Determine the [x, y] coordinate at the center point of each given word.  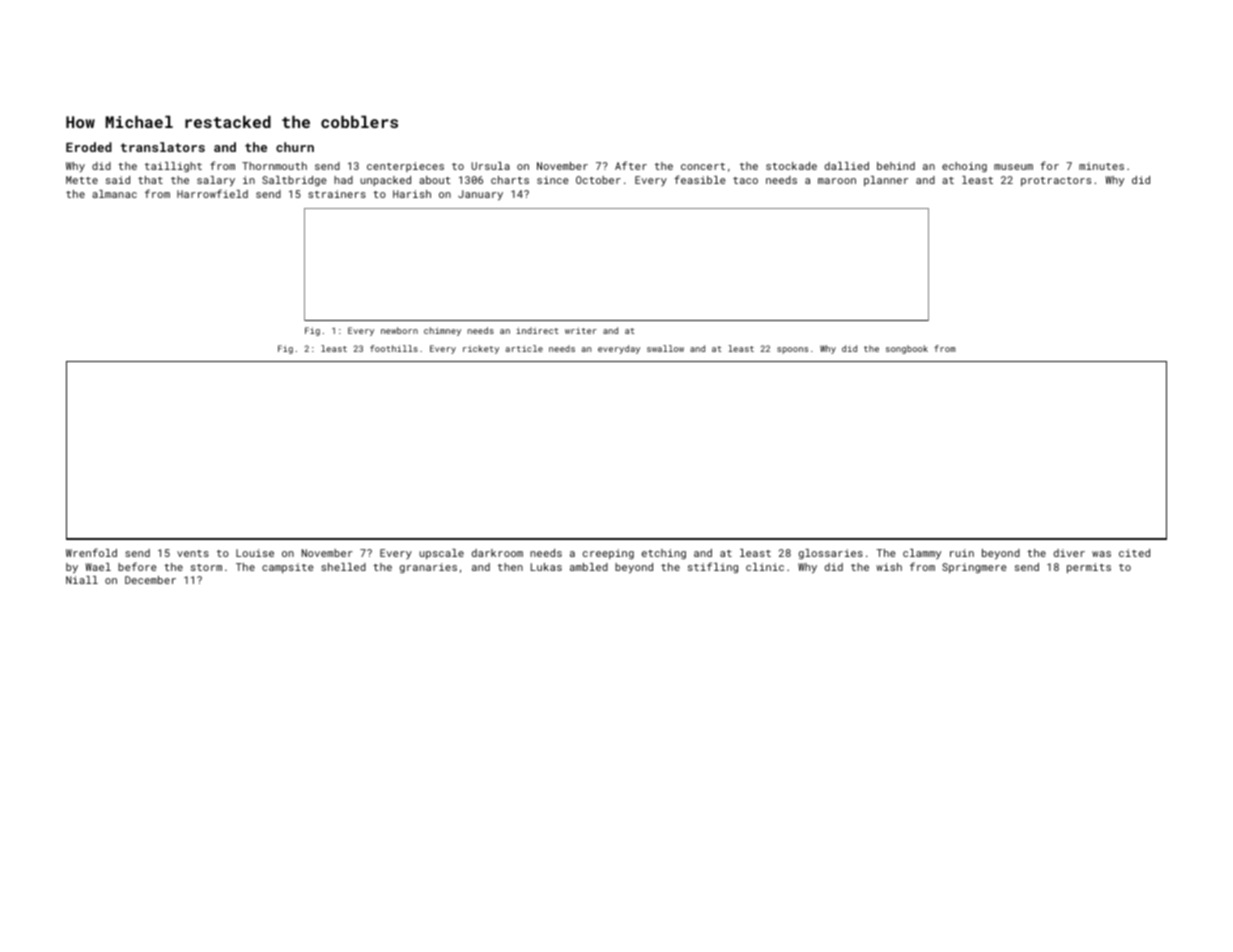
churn [295, 147]
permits [1089, 568]
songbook [907, 349]
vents [193, 553]
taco [745, 180]
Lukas [546, 567]
